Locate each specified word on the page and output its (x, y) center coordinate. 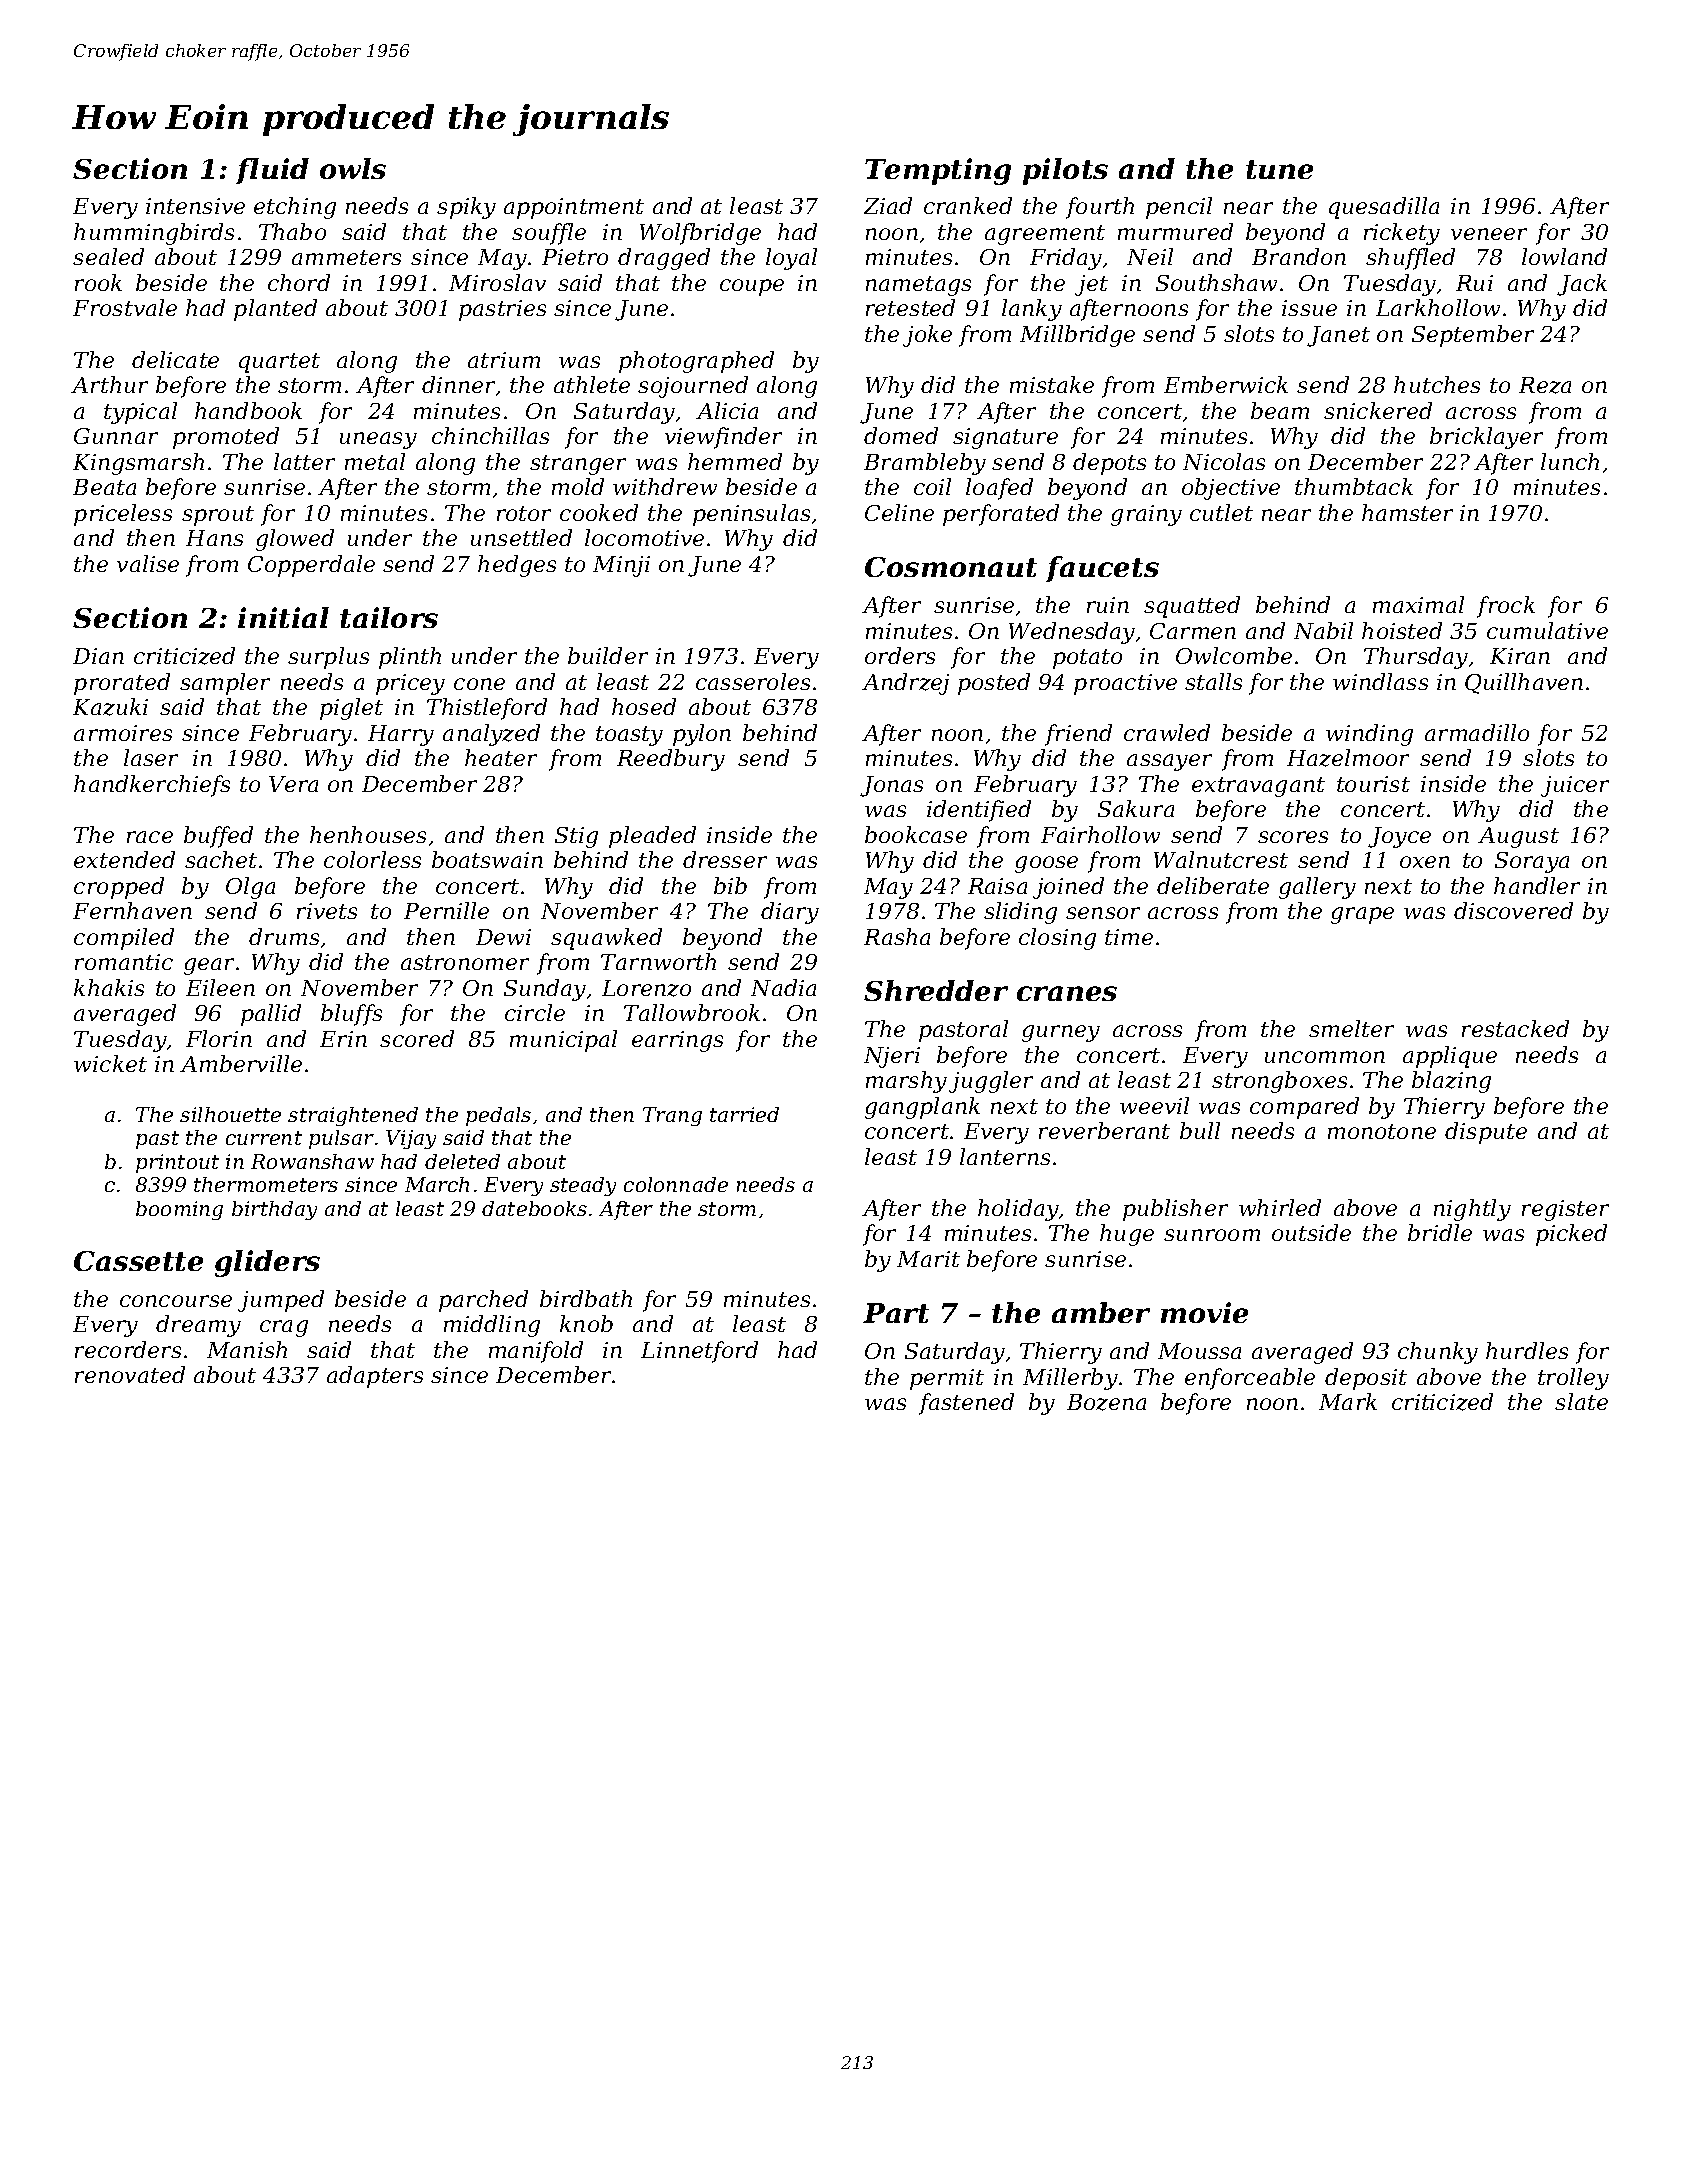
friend (1078, 735)
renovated (130, 1374)
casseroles (753, 681)
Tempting (938, 171)
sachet (221, 859)
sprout (218, 516)
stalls (1213, 681)
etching (295, 208)
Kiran (1520, 656)
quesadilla (1384, 208)
